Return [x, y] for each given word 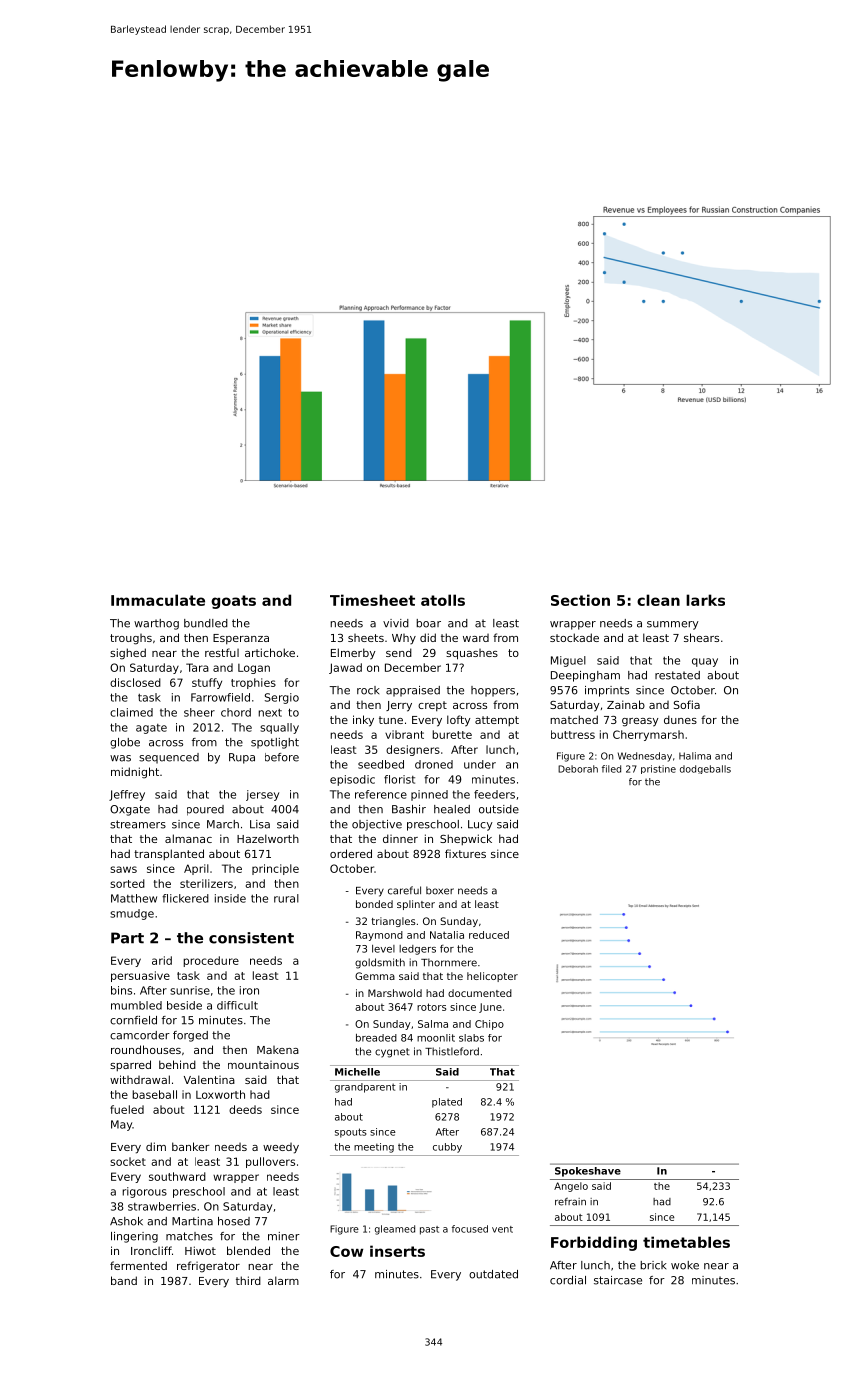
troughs [131, 639]
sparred [130, 1065]
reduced [489, 935]
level [383, 949]
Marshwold [395, 993]
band [124, 1280]
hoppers [493, 691]
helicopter [492, 977]
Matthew [134, 898]
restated [677, 675]
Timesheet [372, 600]
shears [701, 637]
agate [151, 729]
